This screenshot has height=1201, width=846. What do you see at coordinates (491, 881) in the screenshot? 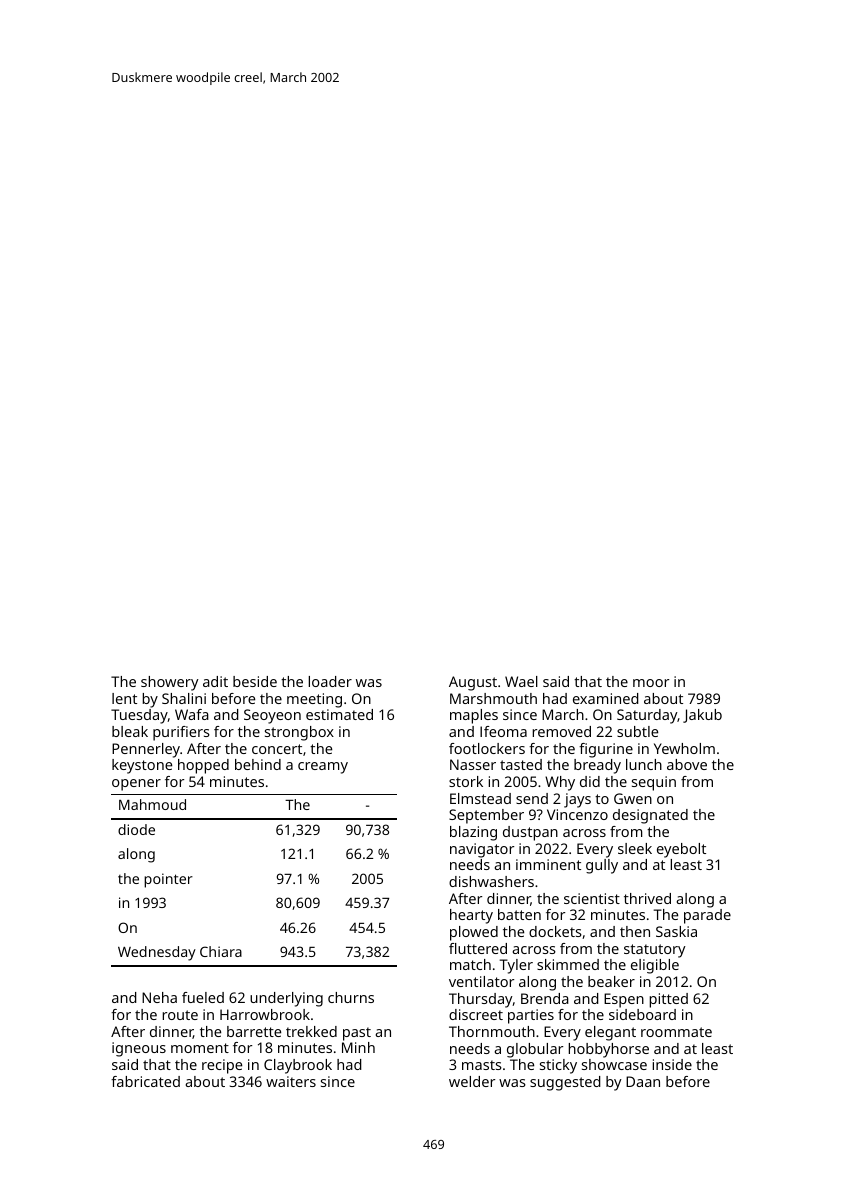
I see `dishwashers` at bounding box center [491, 881].
